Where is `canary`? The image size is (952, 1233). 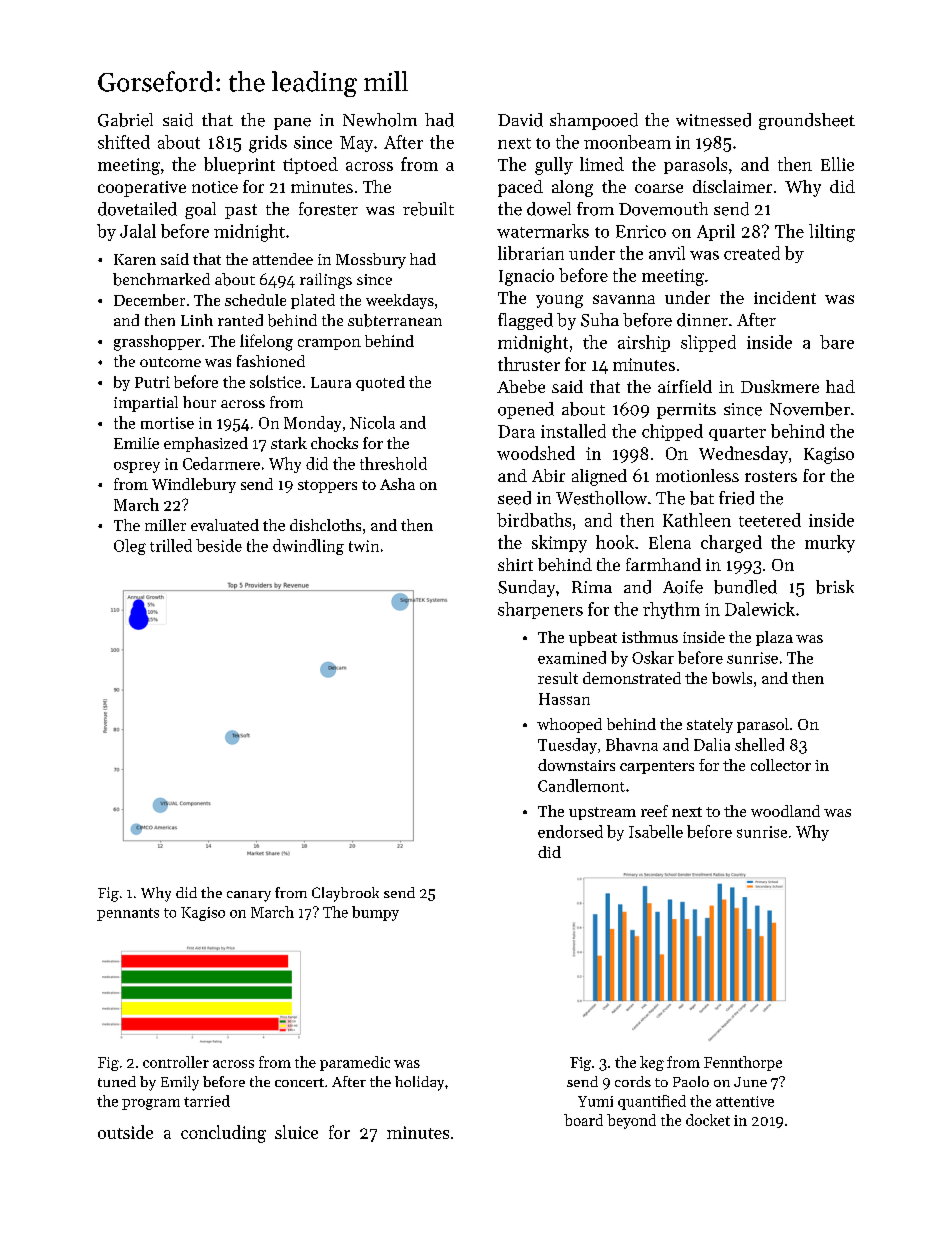 canary is located at coordinates (249, 896).
